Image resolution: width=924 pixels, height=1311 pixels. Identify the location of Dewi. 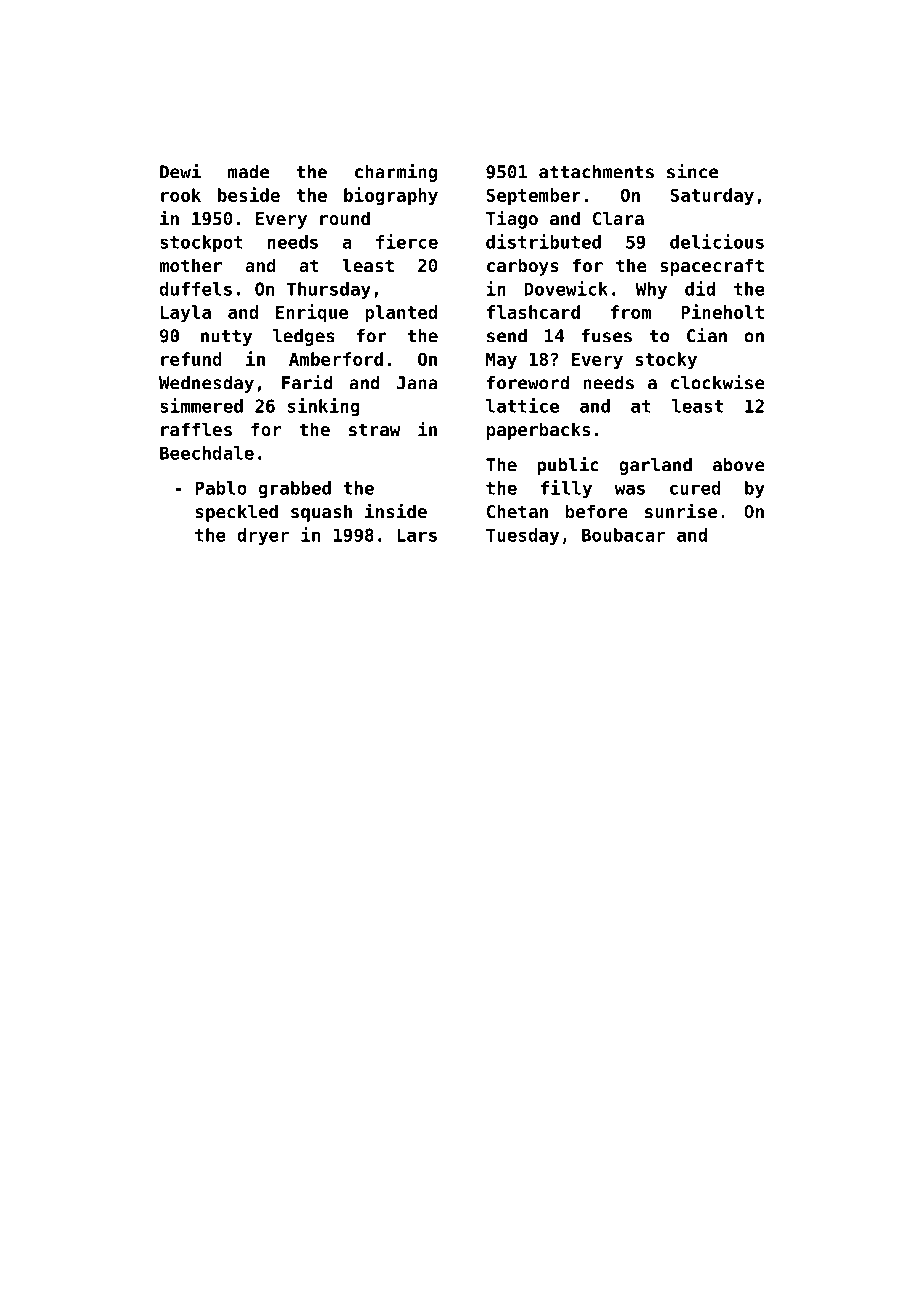
(180, 171).
